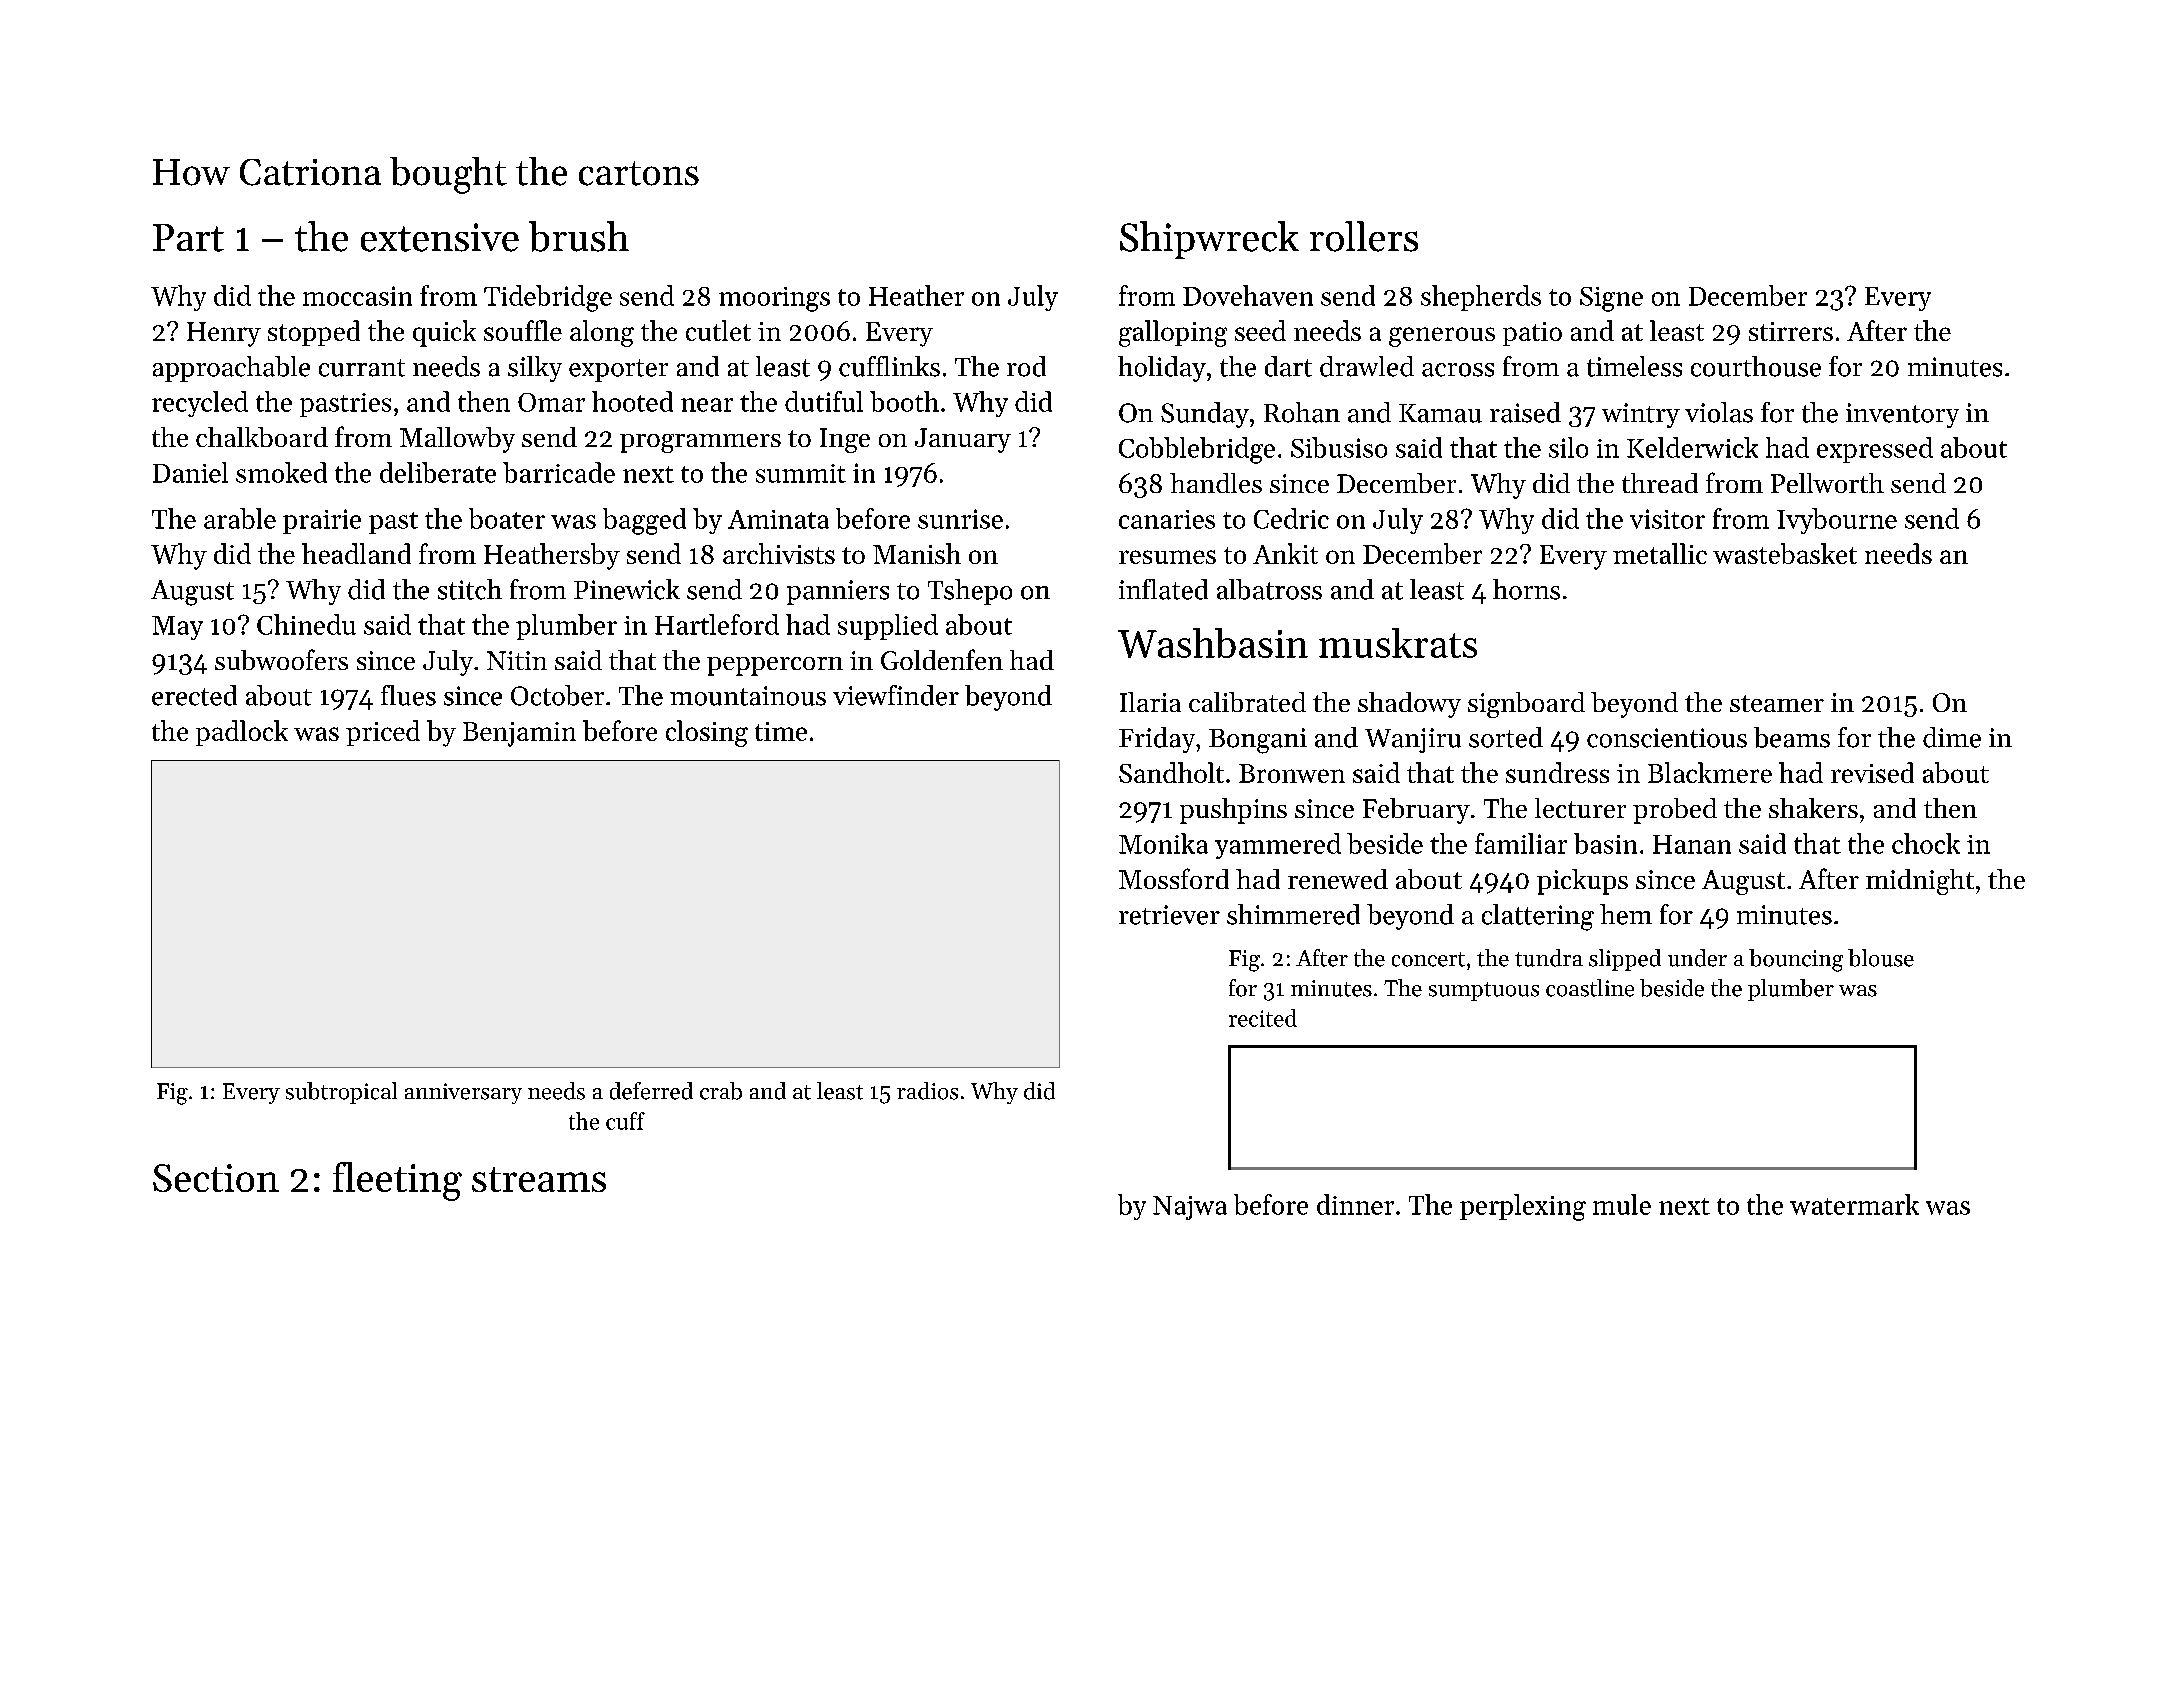 The height and width of the page is (1683, 2178). I want to click on viewfinder, so click(896, 695).
